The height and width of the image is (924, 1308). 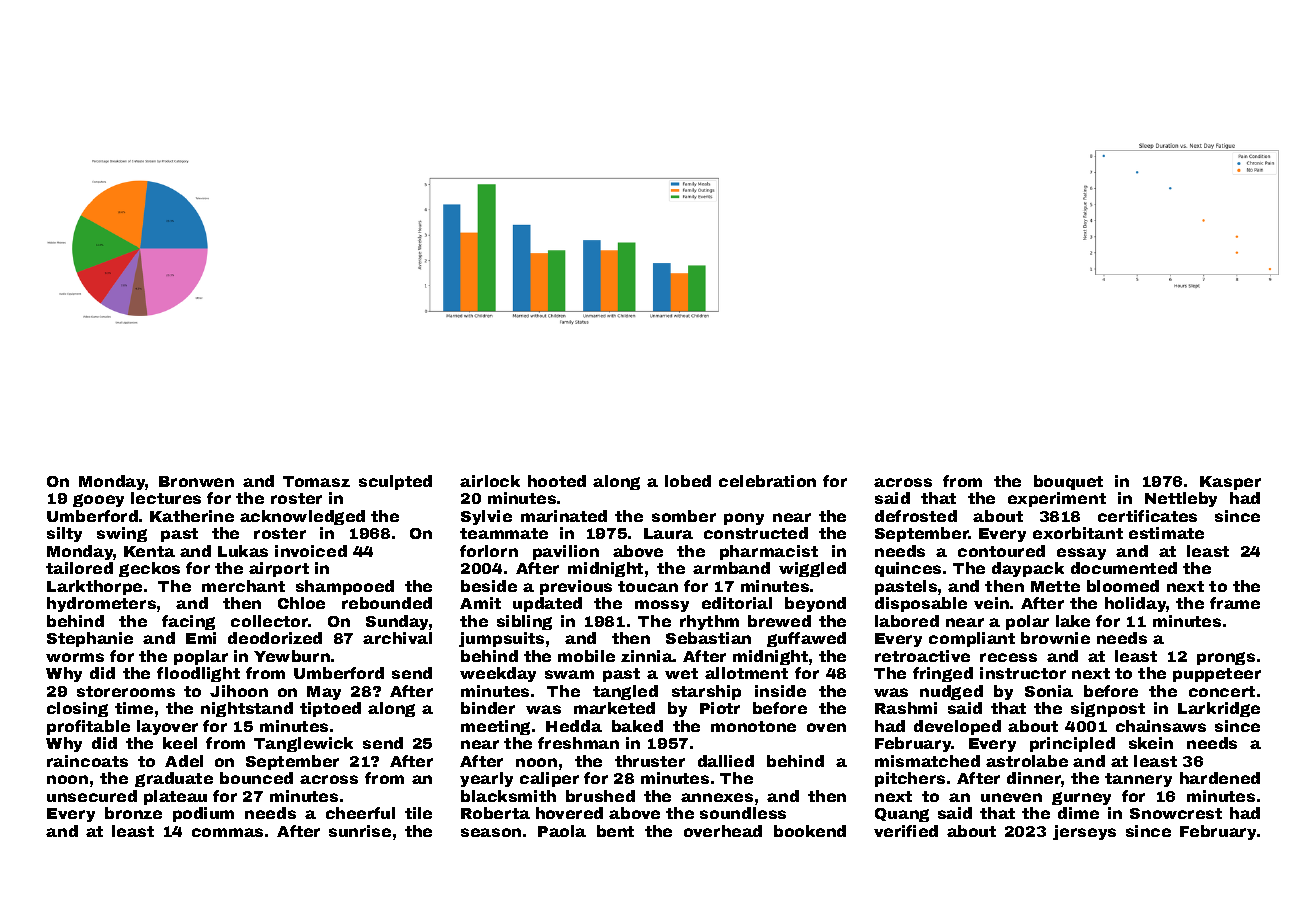 I want to click on Kasper, so click(x=1230, y=483).
